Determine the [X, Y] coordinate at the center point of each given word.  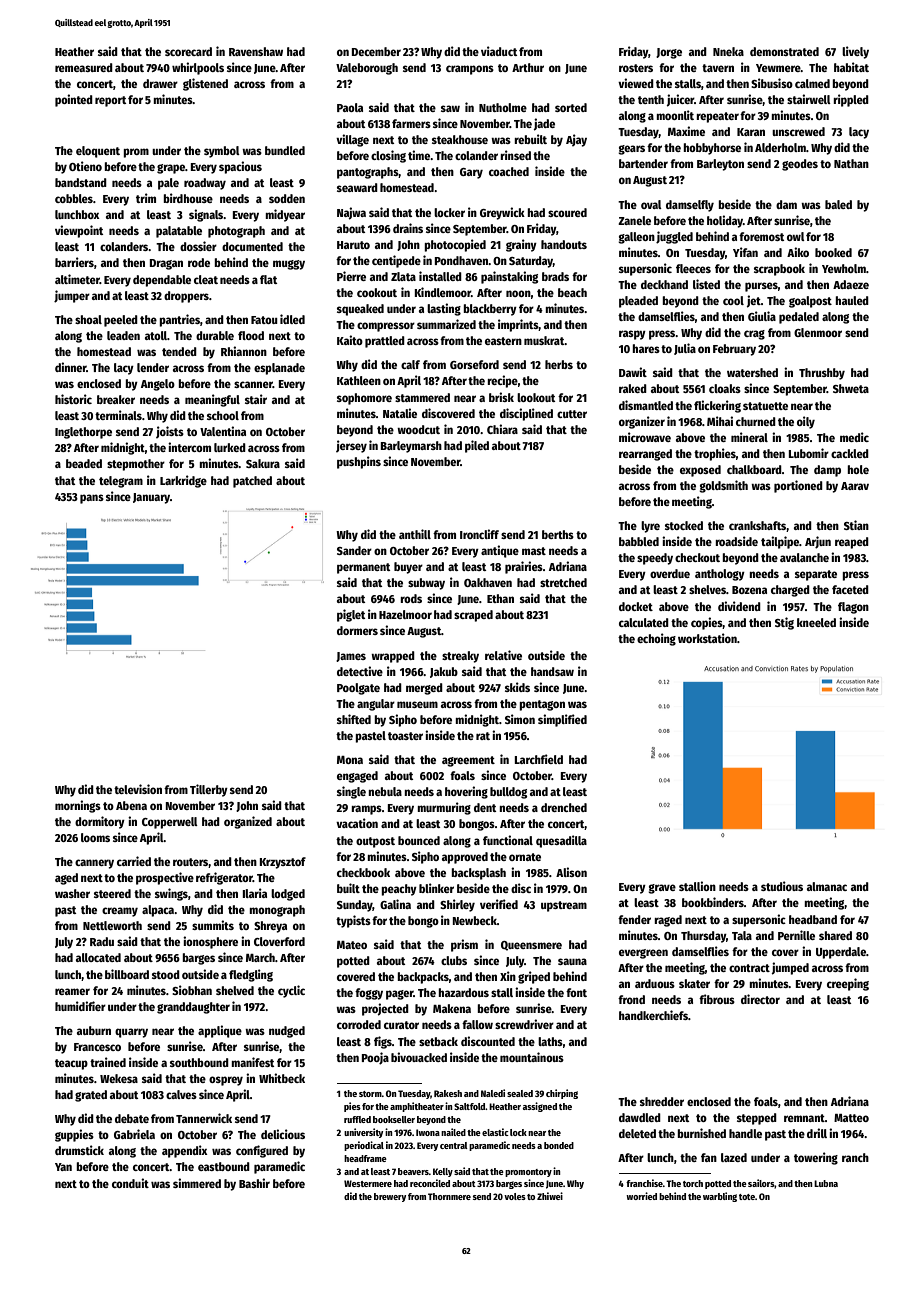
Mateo [352, 945]
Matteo [851, 1118]
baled [838, 204]
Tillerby [209, 790]
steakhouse [460, 139]
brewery [390, 1197]
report [110, 101]
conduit [130, 1183]
